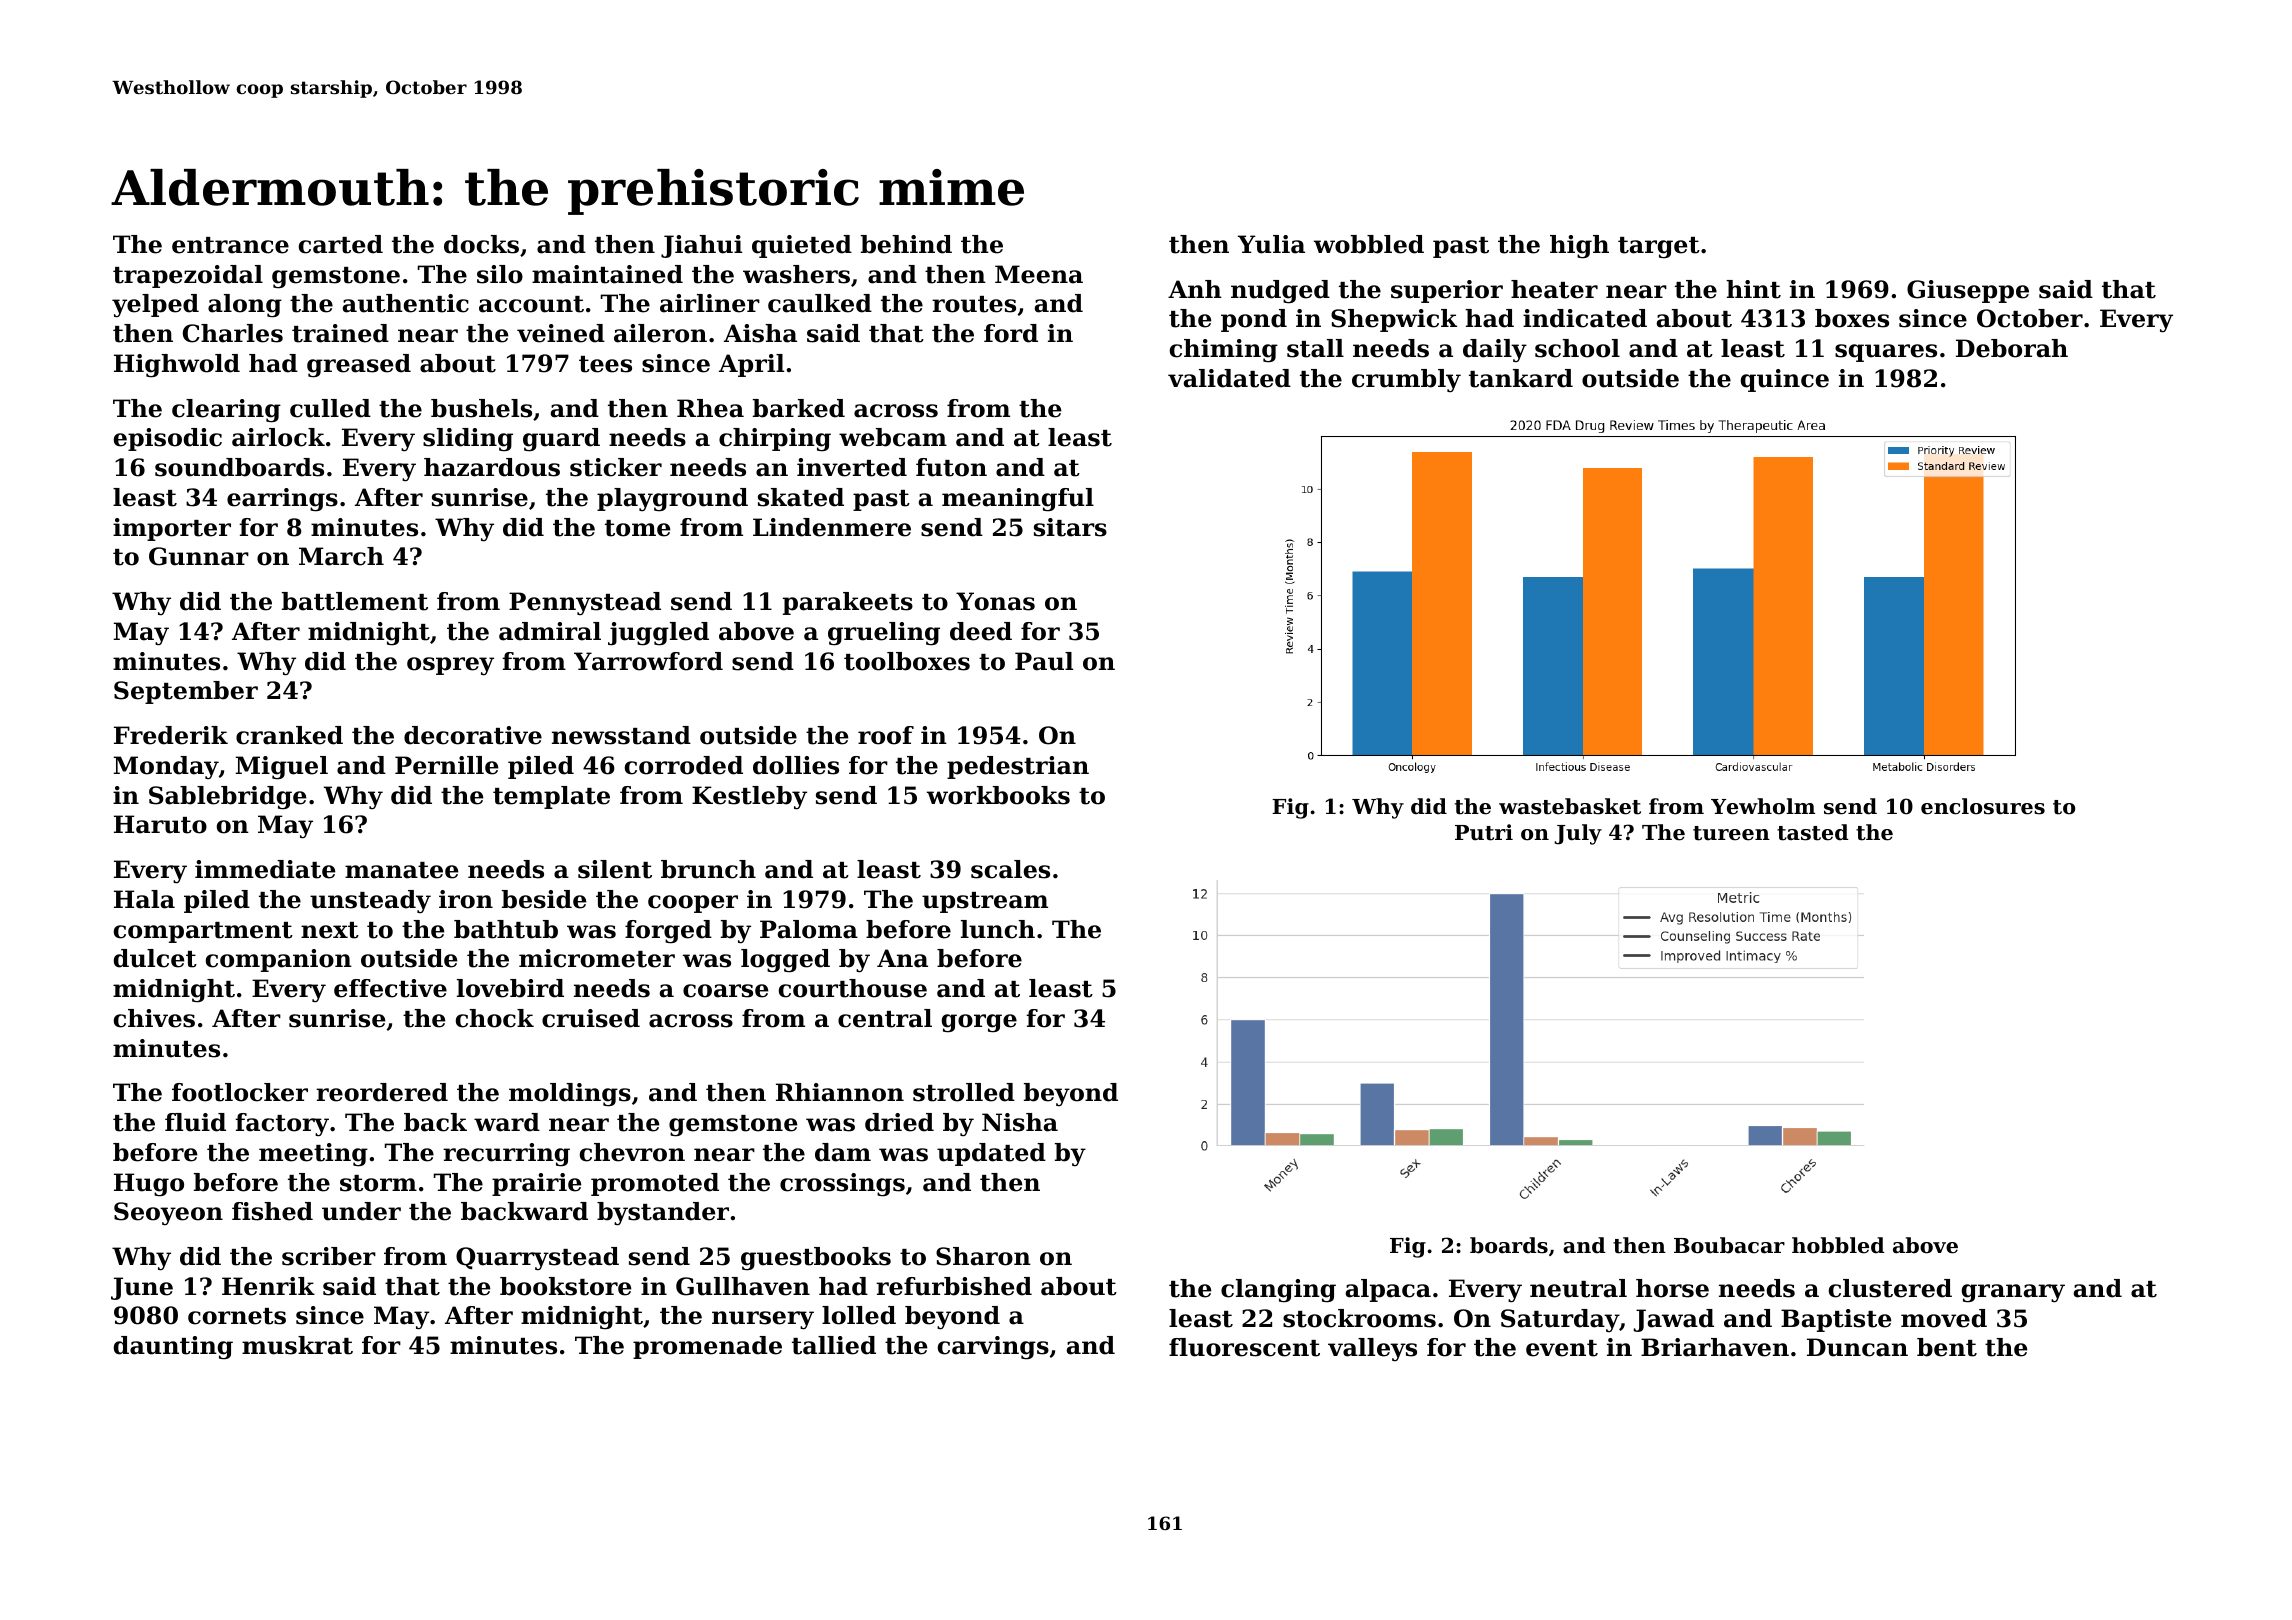  I want to click on tasted, so click(1813, 832).
